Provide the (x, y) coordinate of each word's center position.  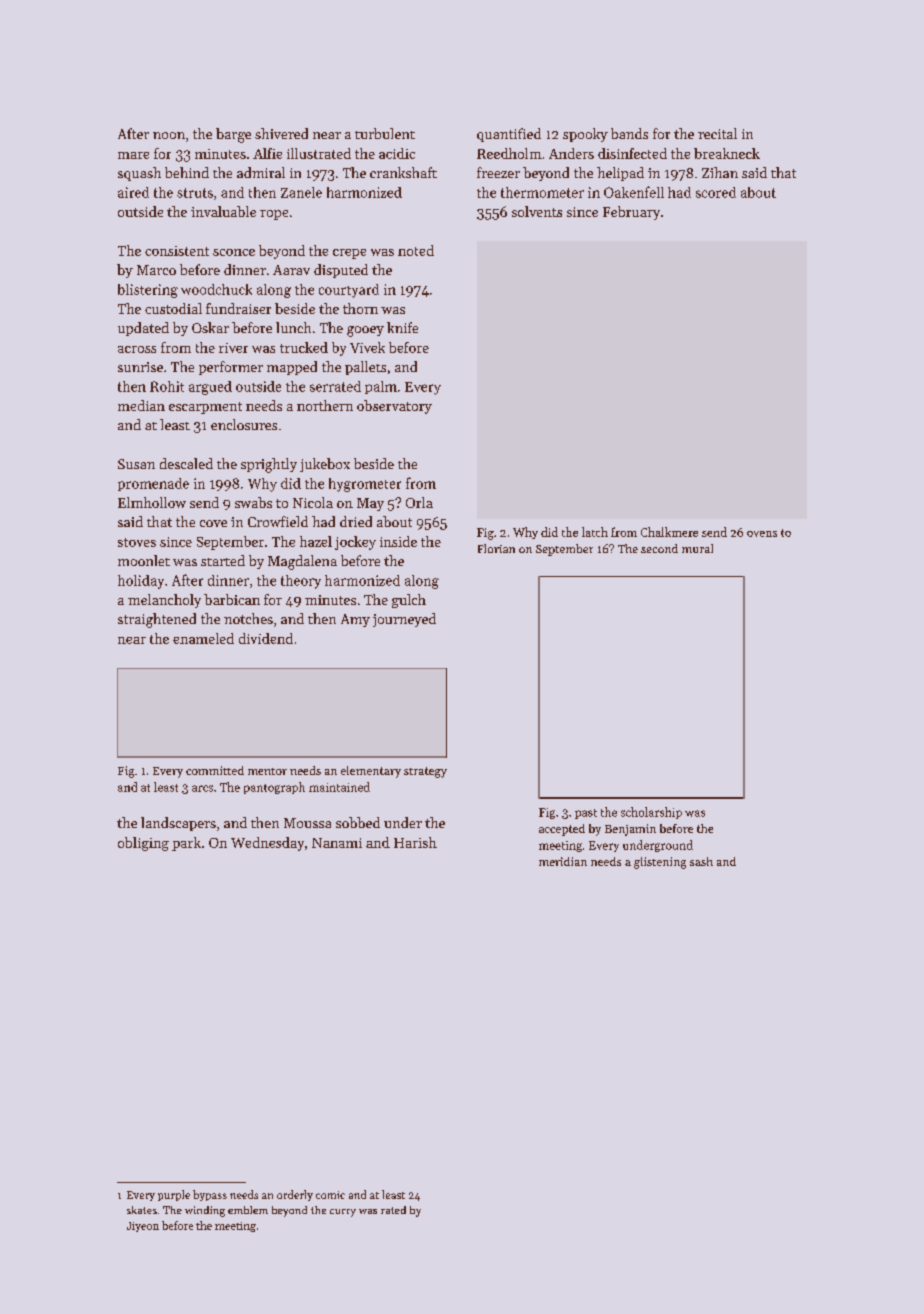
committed (215, 770)
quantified (509, 135)
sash (701, 861)
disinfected (632, 153)
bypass (210, 1195)
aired (133, 192)
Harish (415, 842)
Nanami (337, 843)
